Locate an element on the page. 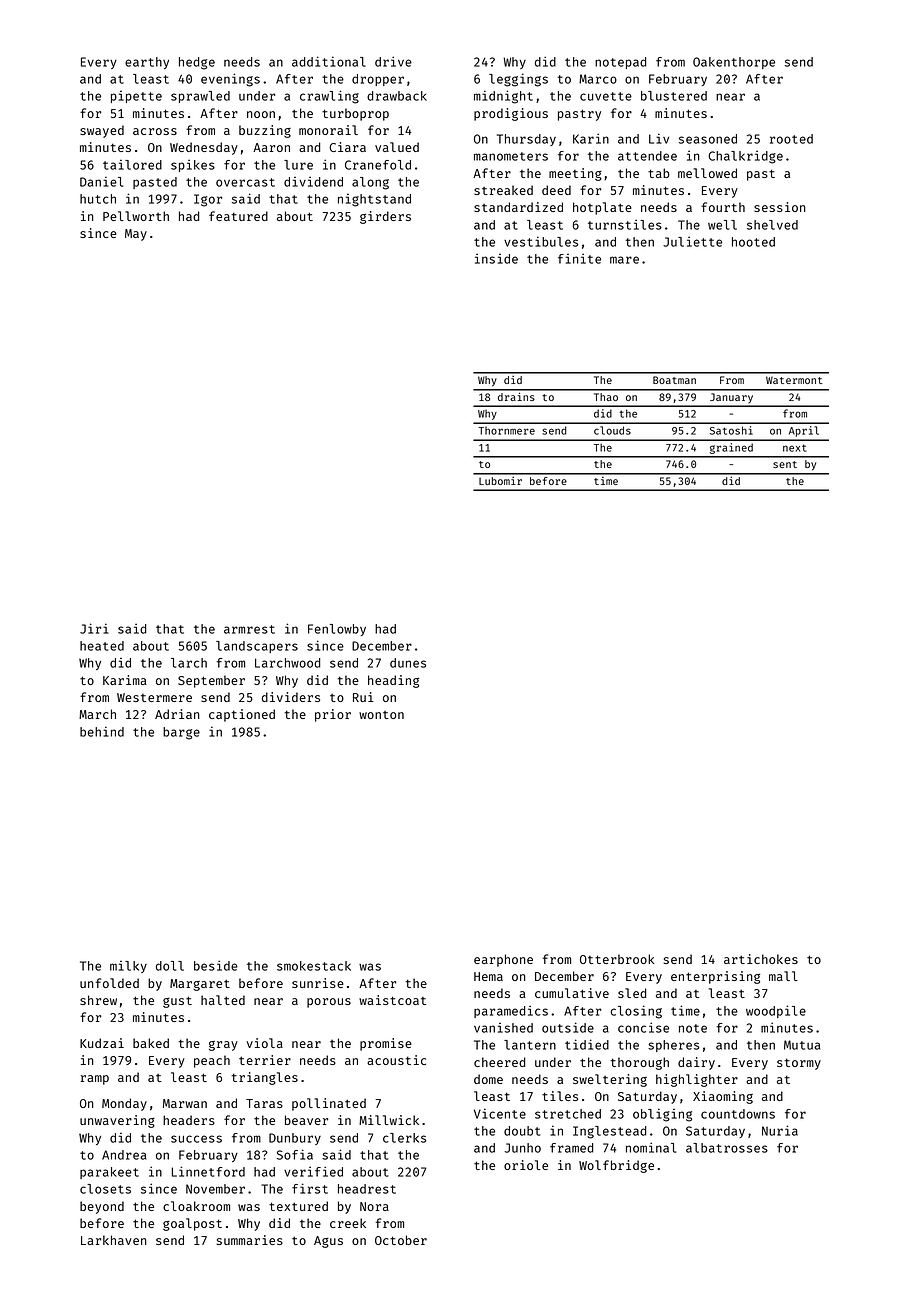 This image has height=1316, width=908. parakeet is located at coordinates (109, 1173).
